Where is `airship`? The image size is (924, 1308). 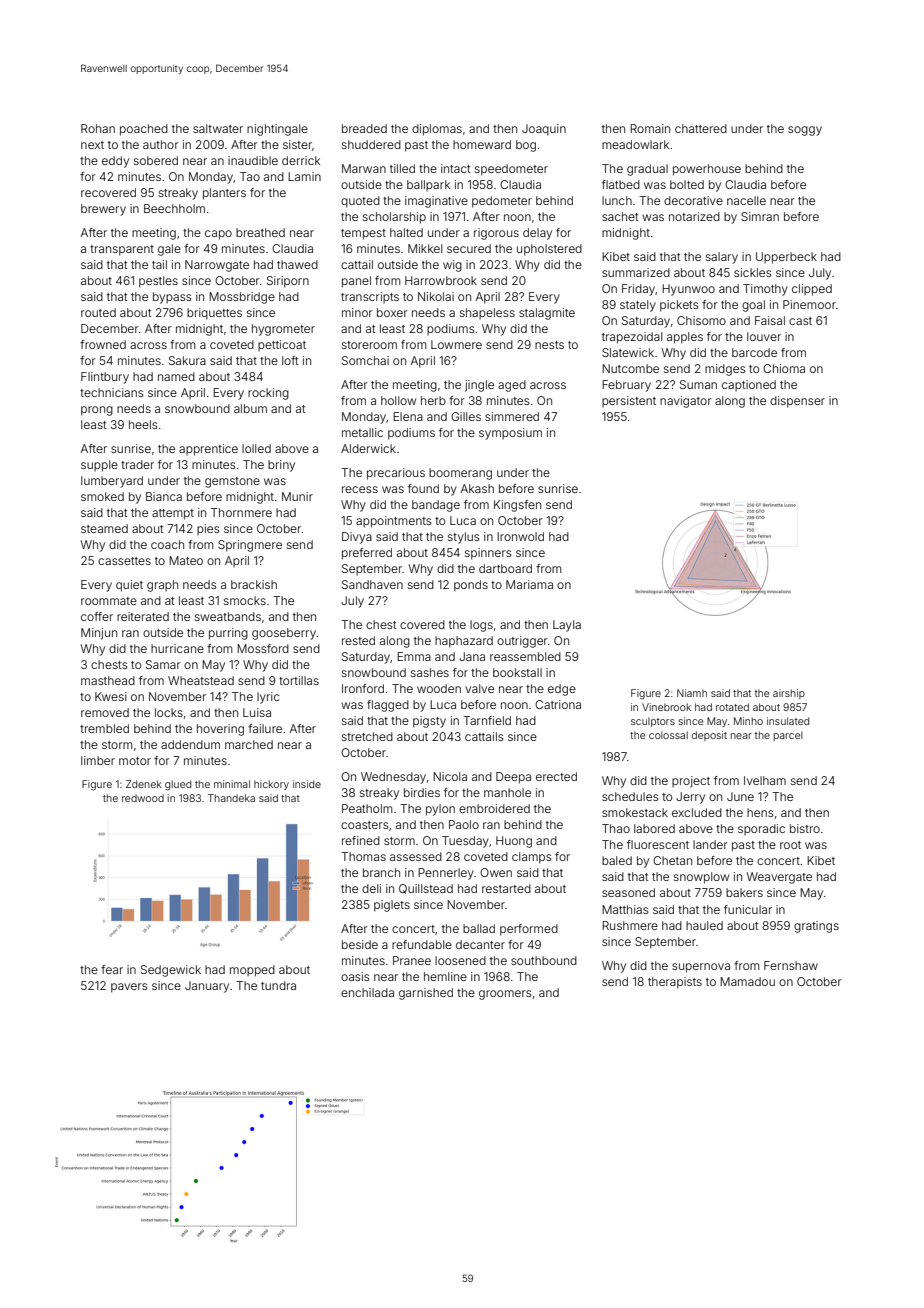 airship is located at coordinates (789, 694).
